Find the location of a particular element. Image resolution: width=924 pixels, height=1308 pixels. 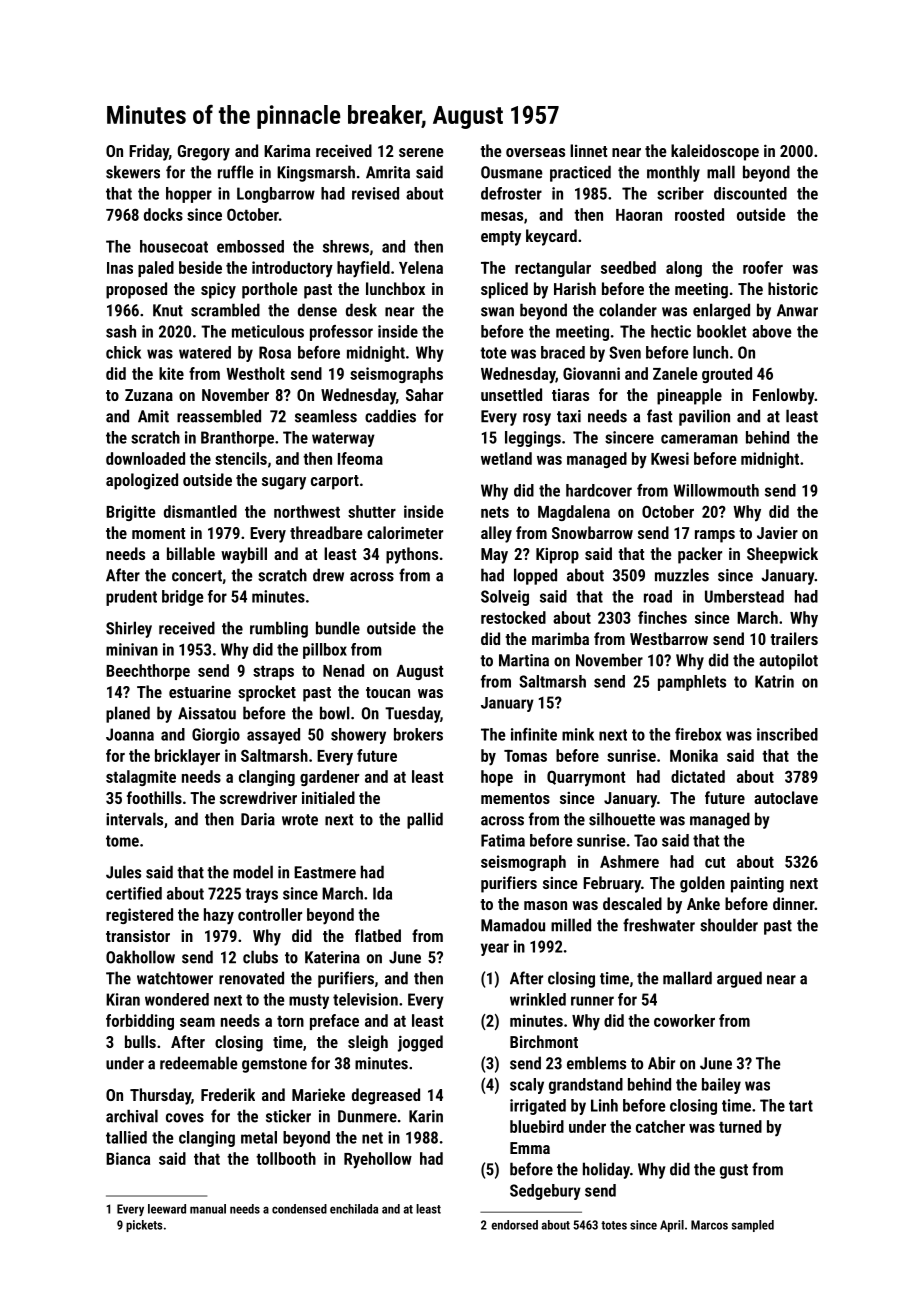

discounted is located at coordinates (750, 193).
